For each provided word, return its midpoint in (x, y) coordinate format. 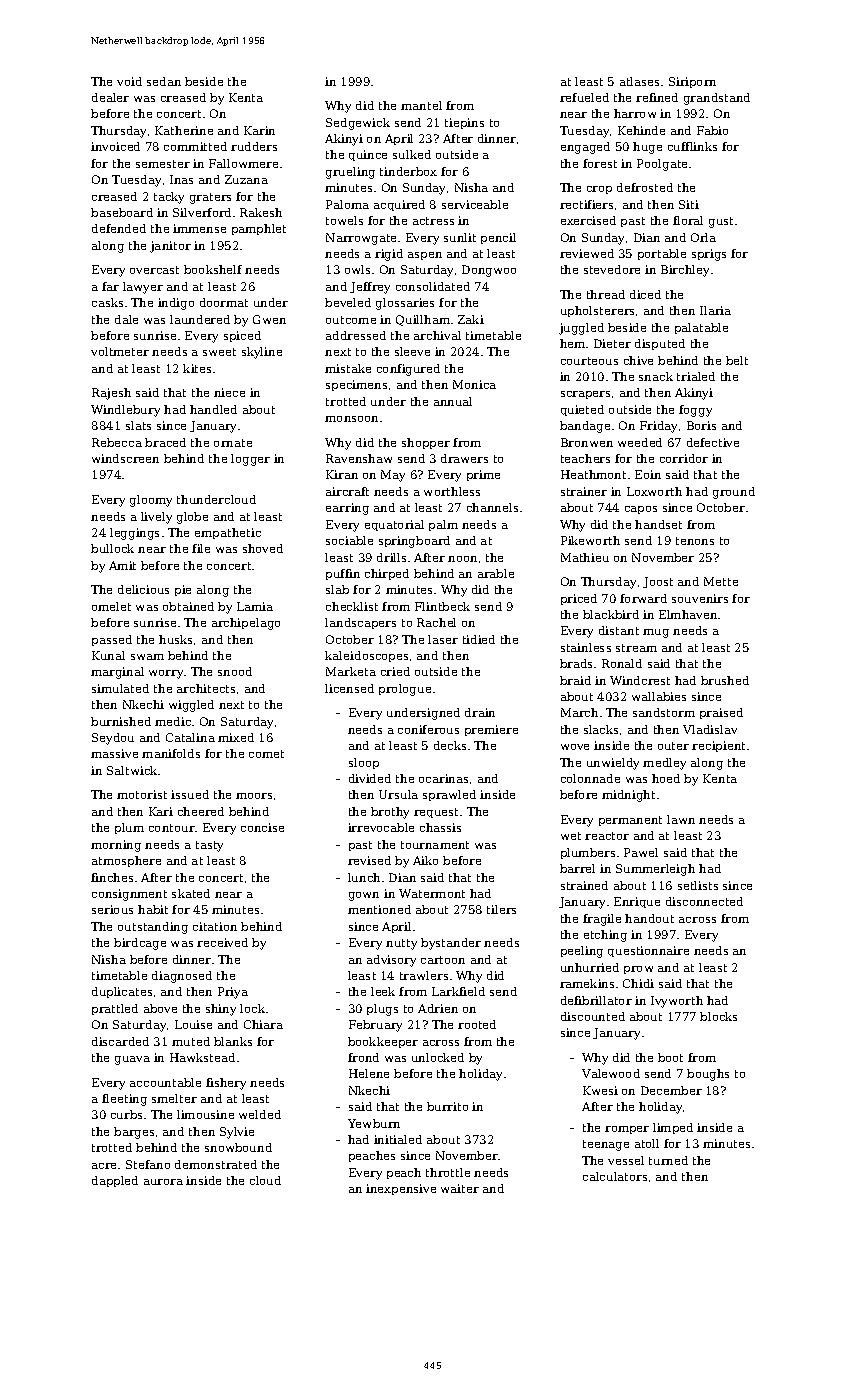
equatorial (394, 525)
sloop (364, 763)
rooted (477, 1024)
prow (638, 970)
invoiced (115, 146)
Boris (701, 425)
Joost (658, 582)
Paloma (347, 204)
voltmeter (120, 351)
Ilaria (715, 310)
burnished (121, 721)
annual (453, 401)
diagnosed (182, 977)
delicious (143, 589)
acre (104, 1166)
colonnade (590, 778)
